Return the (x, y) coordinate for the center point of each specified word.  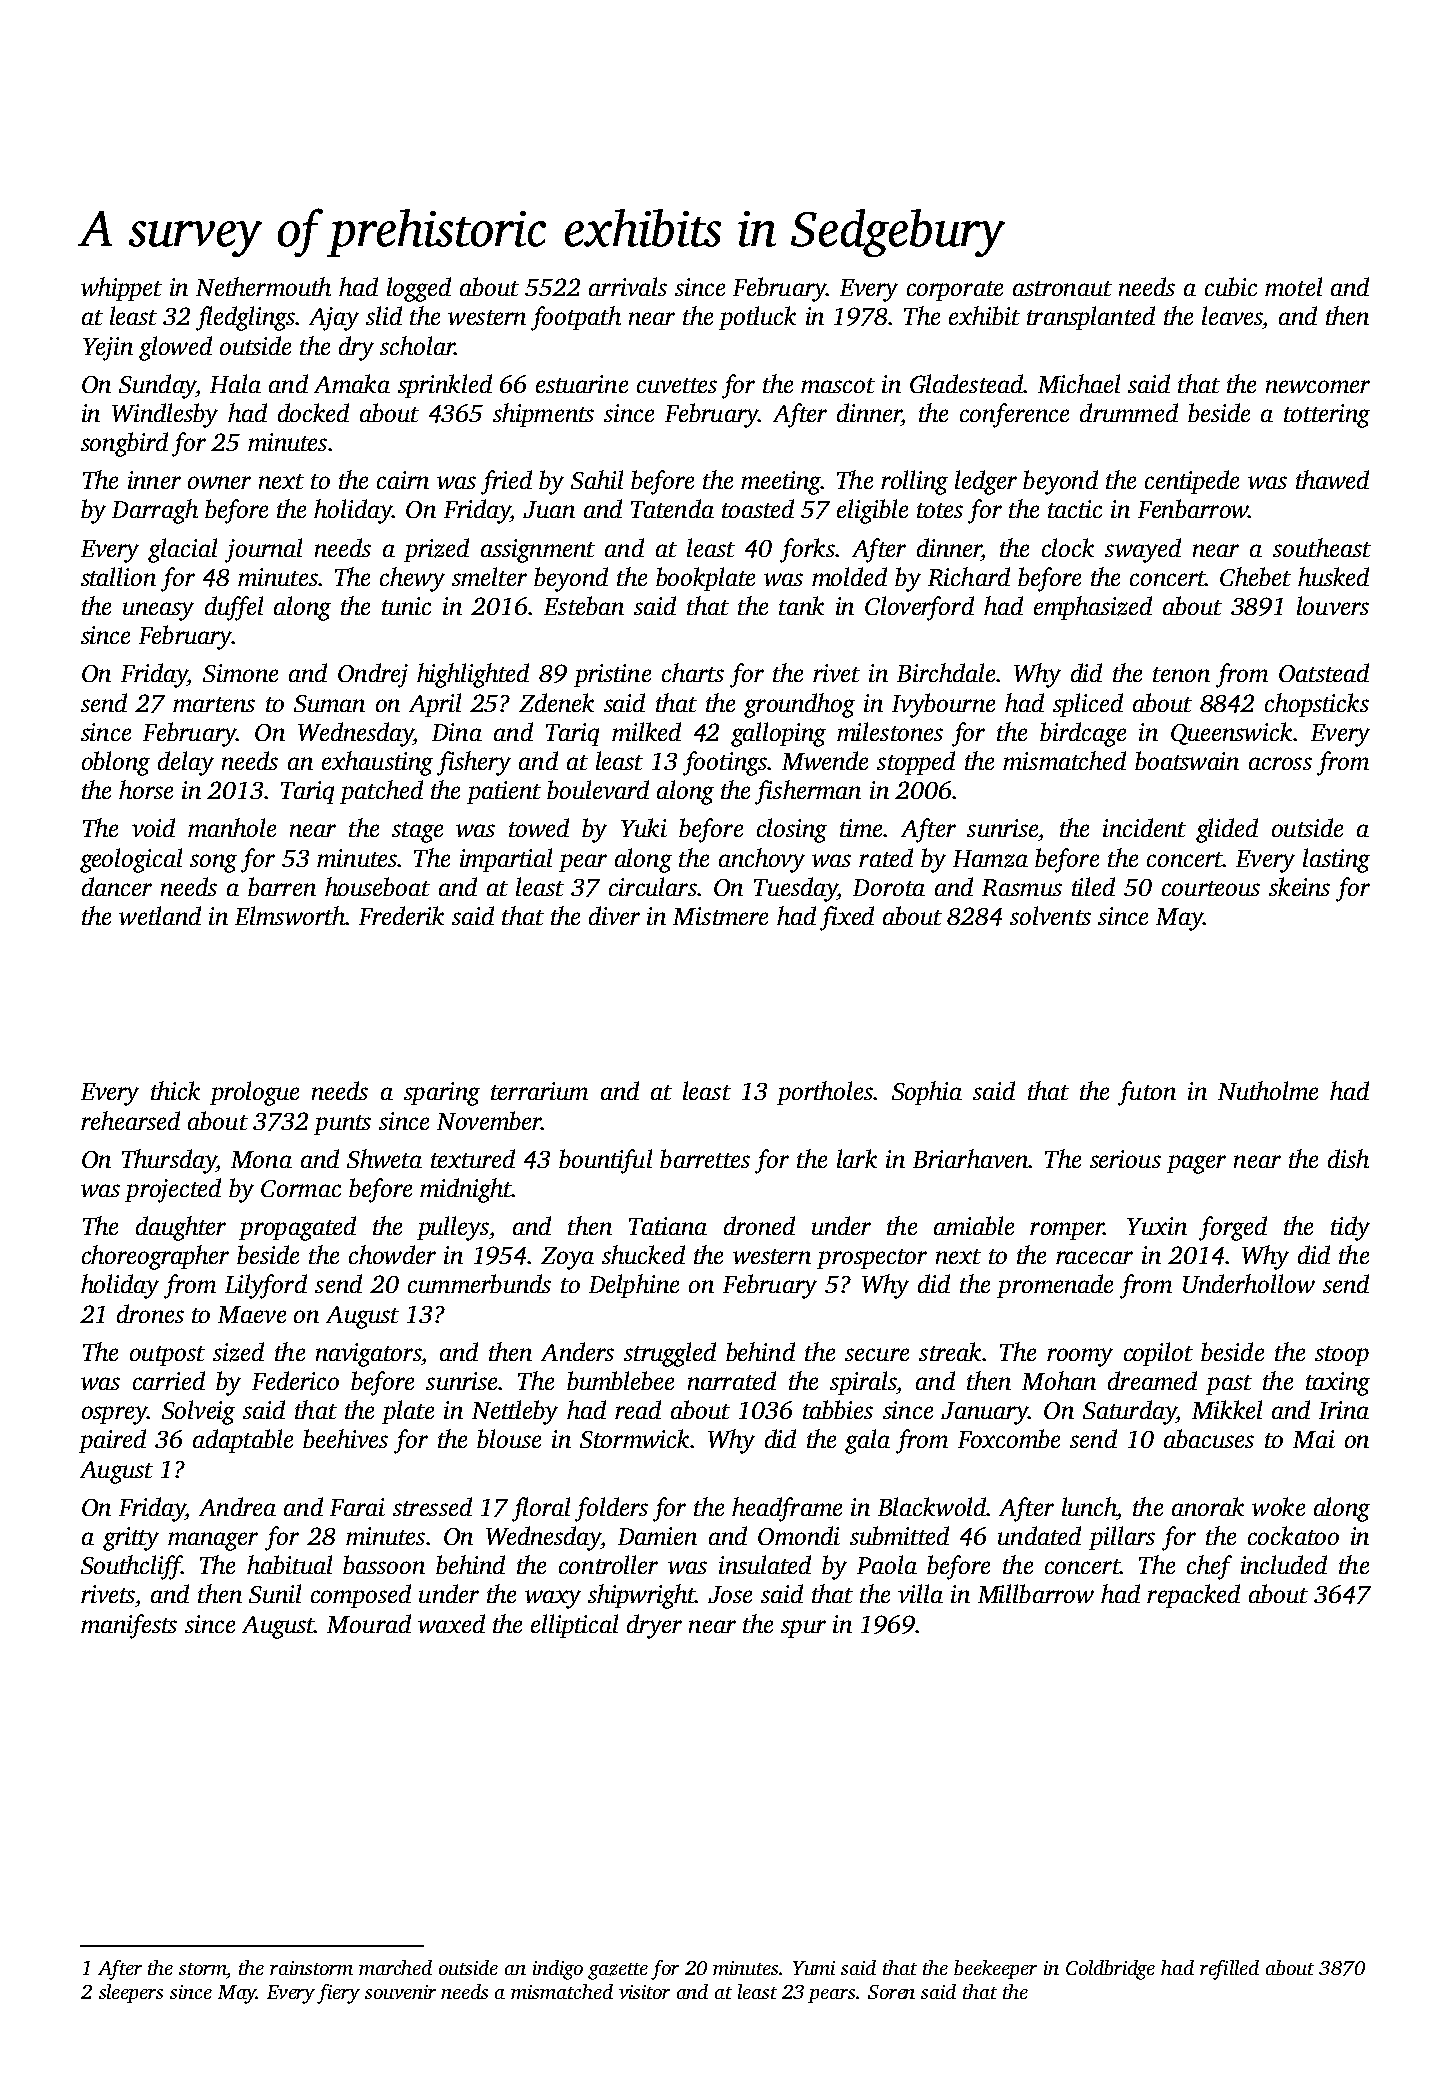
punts (342, 1125)
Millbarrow (1036, 1593)
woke (1278, 1506)
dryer (654, 1626)
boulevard (598, 789)
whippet (121, 289)
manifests (129, 1626)
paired (112, 1441)
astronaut (1062, 288)
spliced (1088, 705)
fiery (338, 1994)
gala (867, 1441)
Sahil (597, 479)
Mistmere (720, 916)
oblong (116, 763)
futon (1147, 1093)
